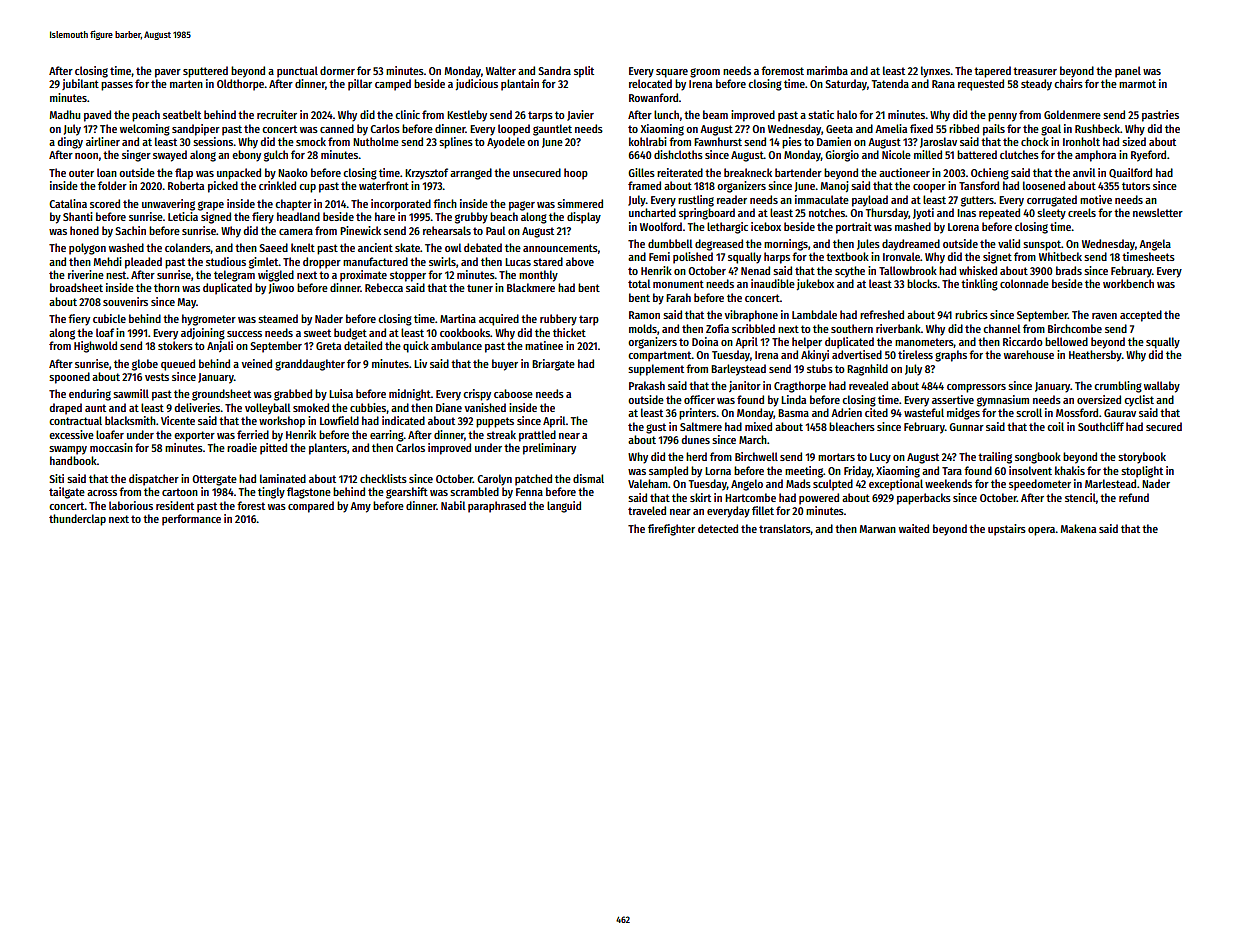 The height and width of the screenshot is (952, 1233). Describe the element at coordinates (410, 395) in the screenshot. I see `midnight` at that location.
